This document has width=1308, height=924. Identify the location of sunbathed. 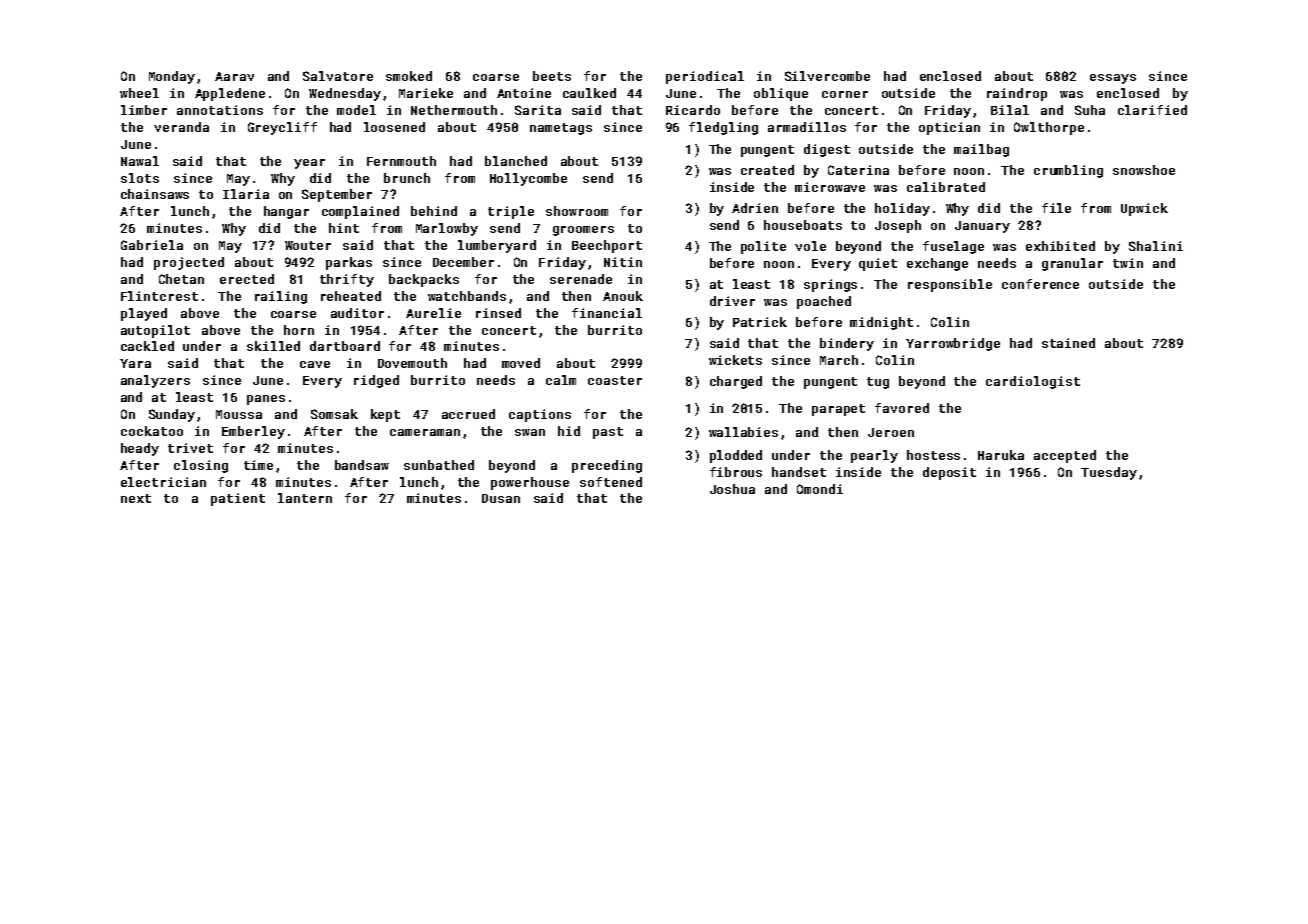
(439, 465).
